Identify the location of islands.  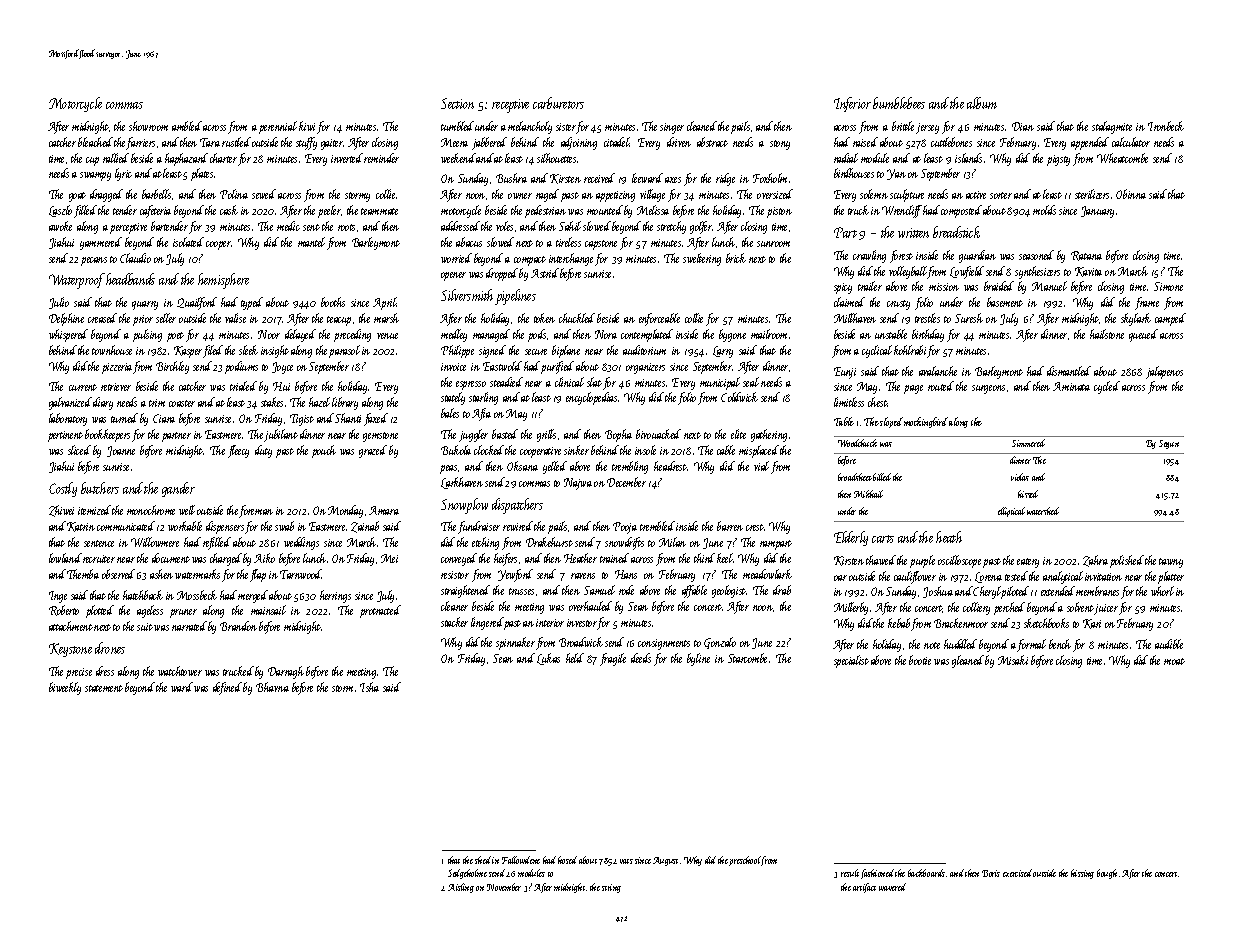
(968, 158).
